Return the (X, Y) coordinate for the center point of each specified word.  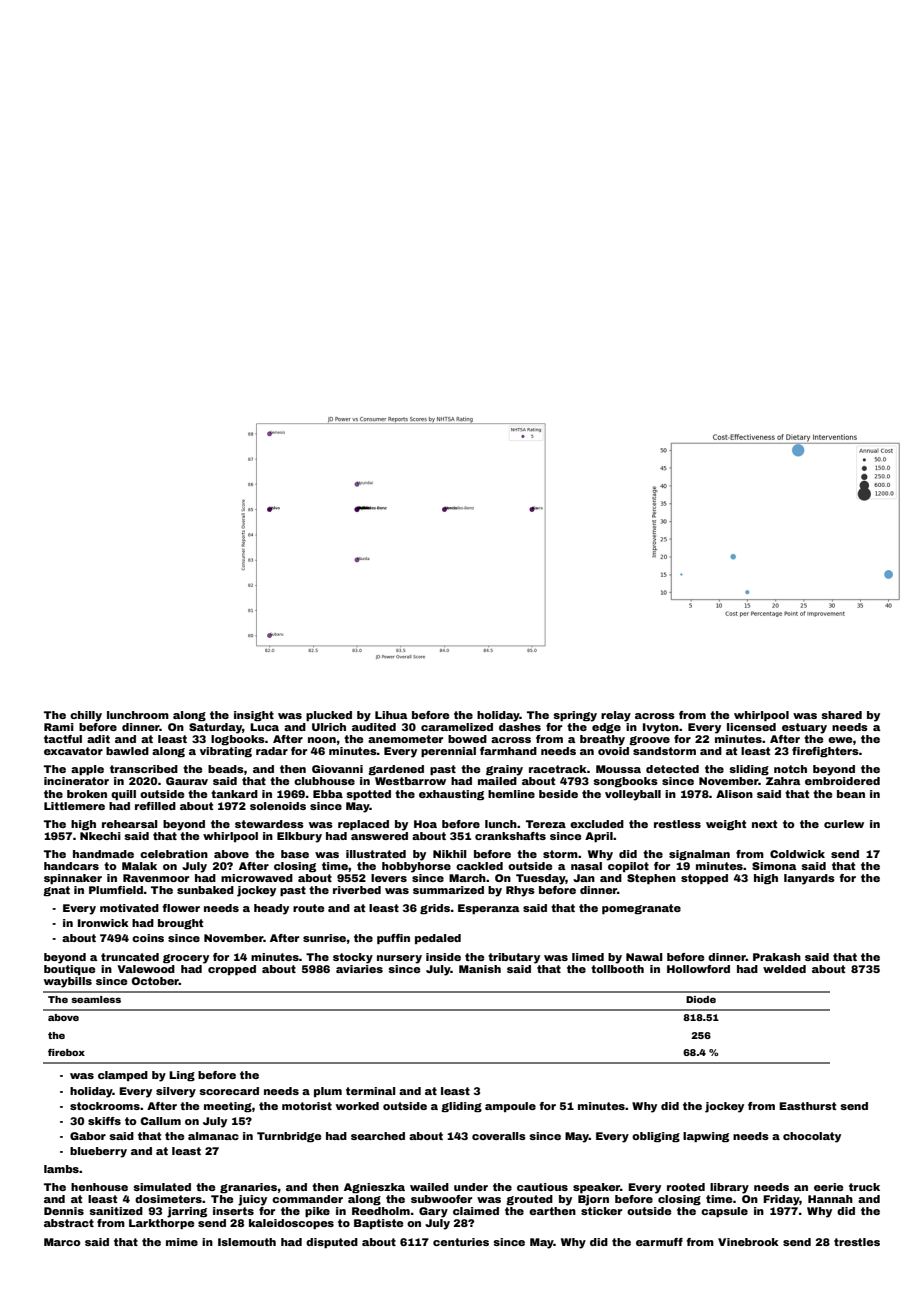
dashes (520, 727)
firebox (66, 1052)
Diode (701, 999)
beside (558, 794)
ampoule (510, 1107)
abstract (69, 1223)
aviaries (359, 969)
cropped (232, 970)
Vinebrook (748, 1242)
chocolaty (812, 1137)
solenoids (278, 806)
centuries (461, 1242)
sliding (749, 770)
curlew (844, 824)
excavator (73, 751)
